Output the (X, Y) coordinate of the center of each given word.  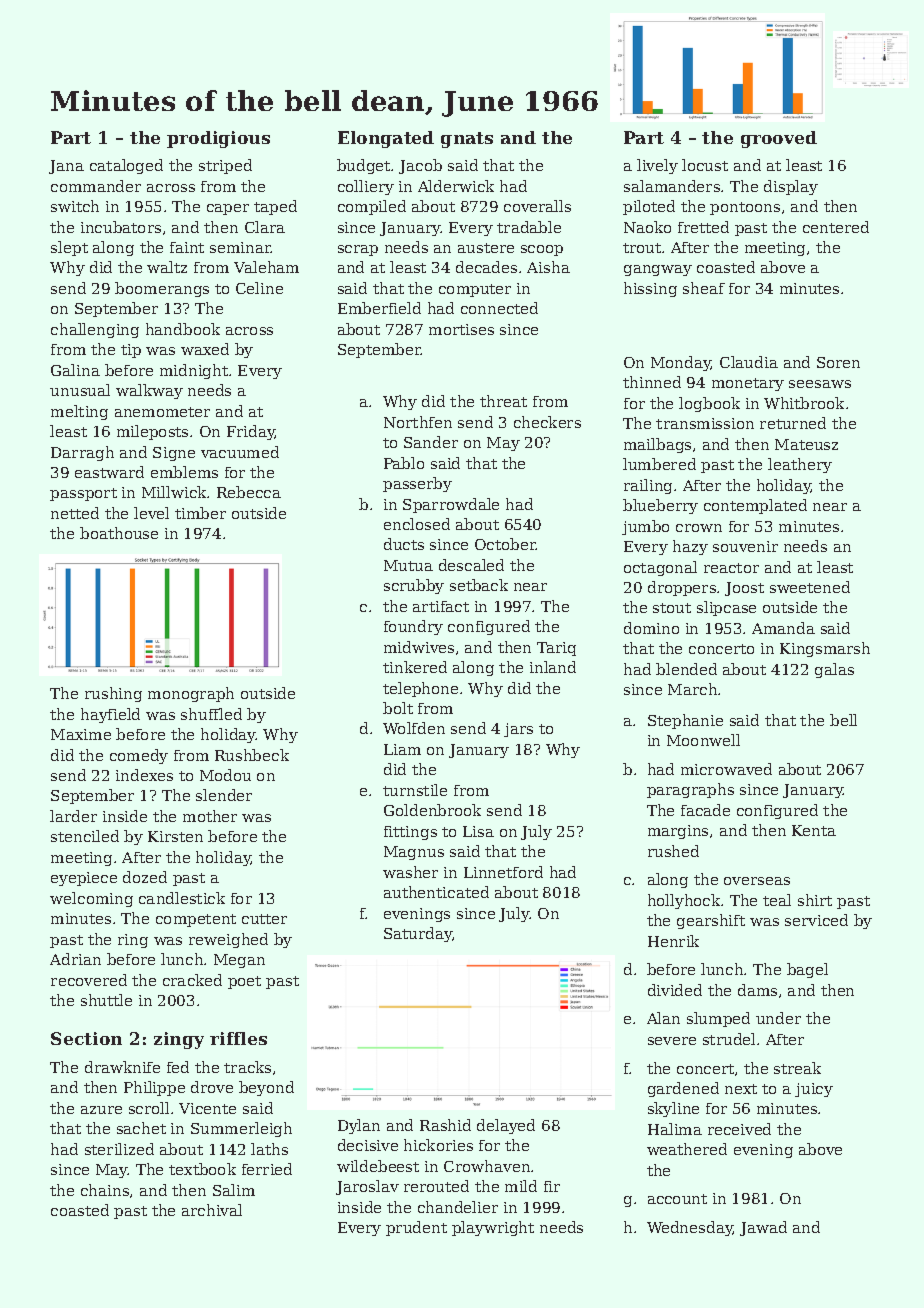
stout (672, 608)
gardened (683, 1089)
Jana (66, 167)
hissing (650, 289)
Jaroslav (367, 1187)
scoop (542, 250)
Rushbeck (252, 755)
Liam (402, 749)
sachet (141, 1128)
